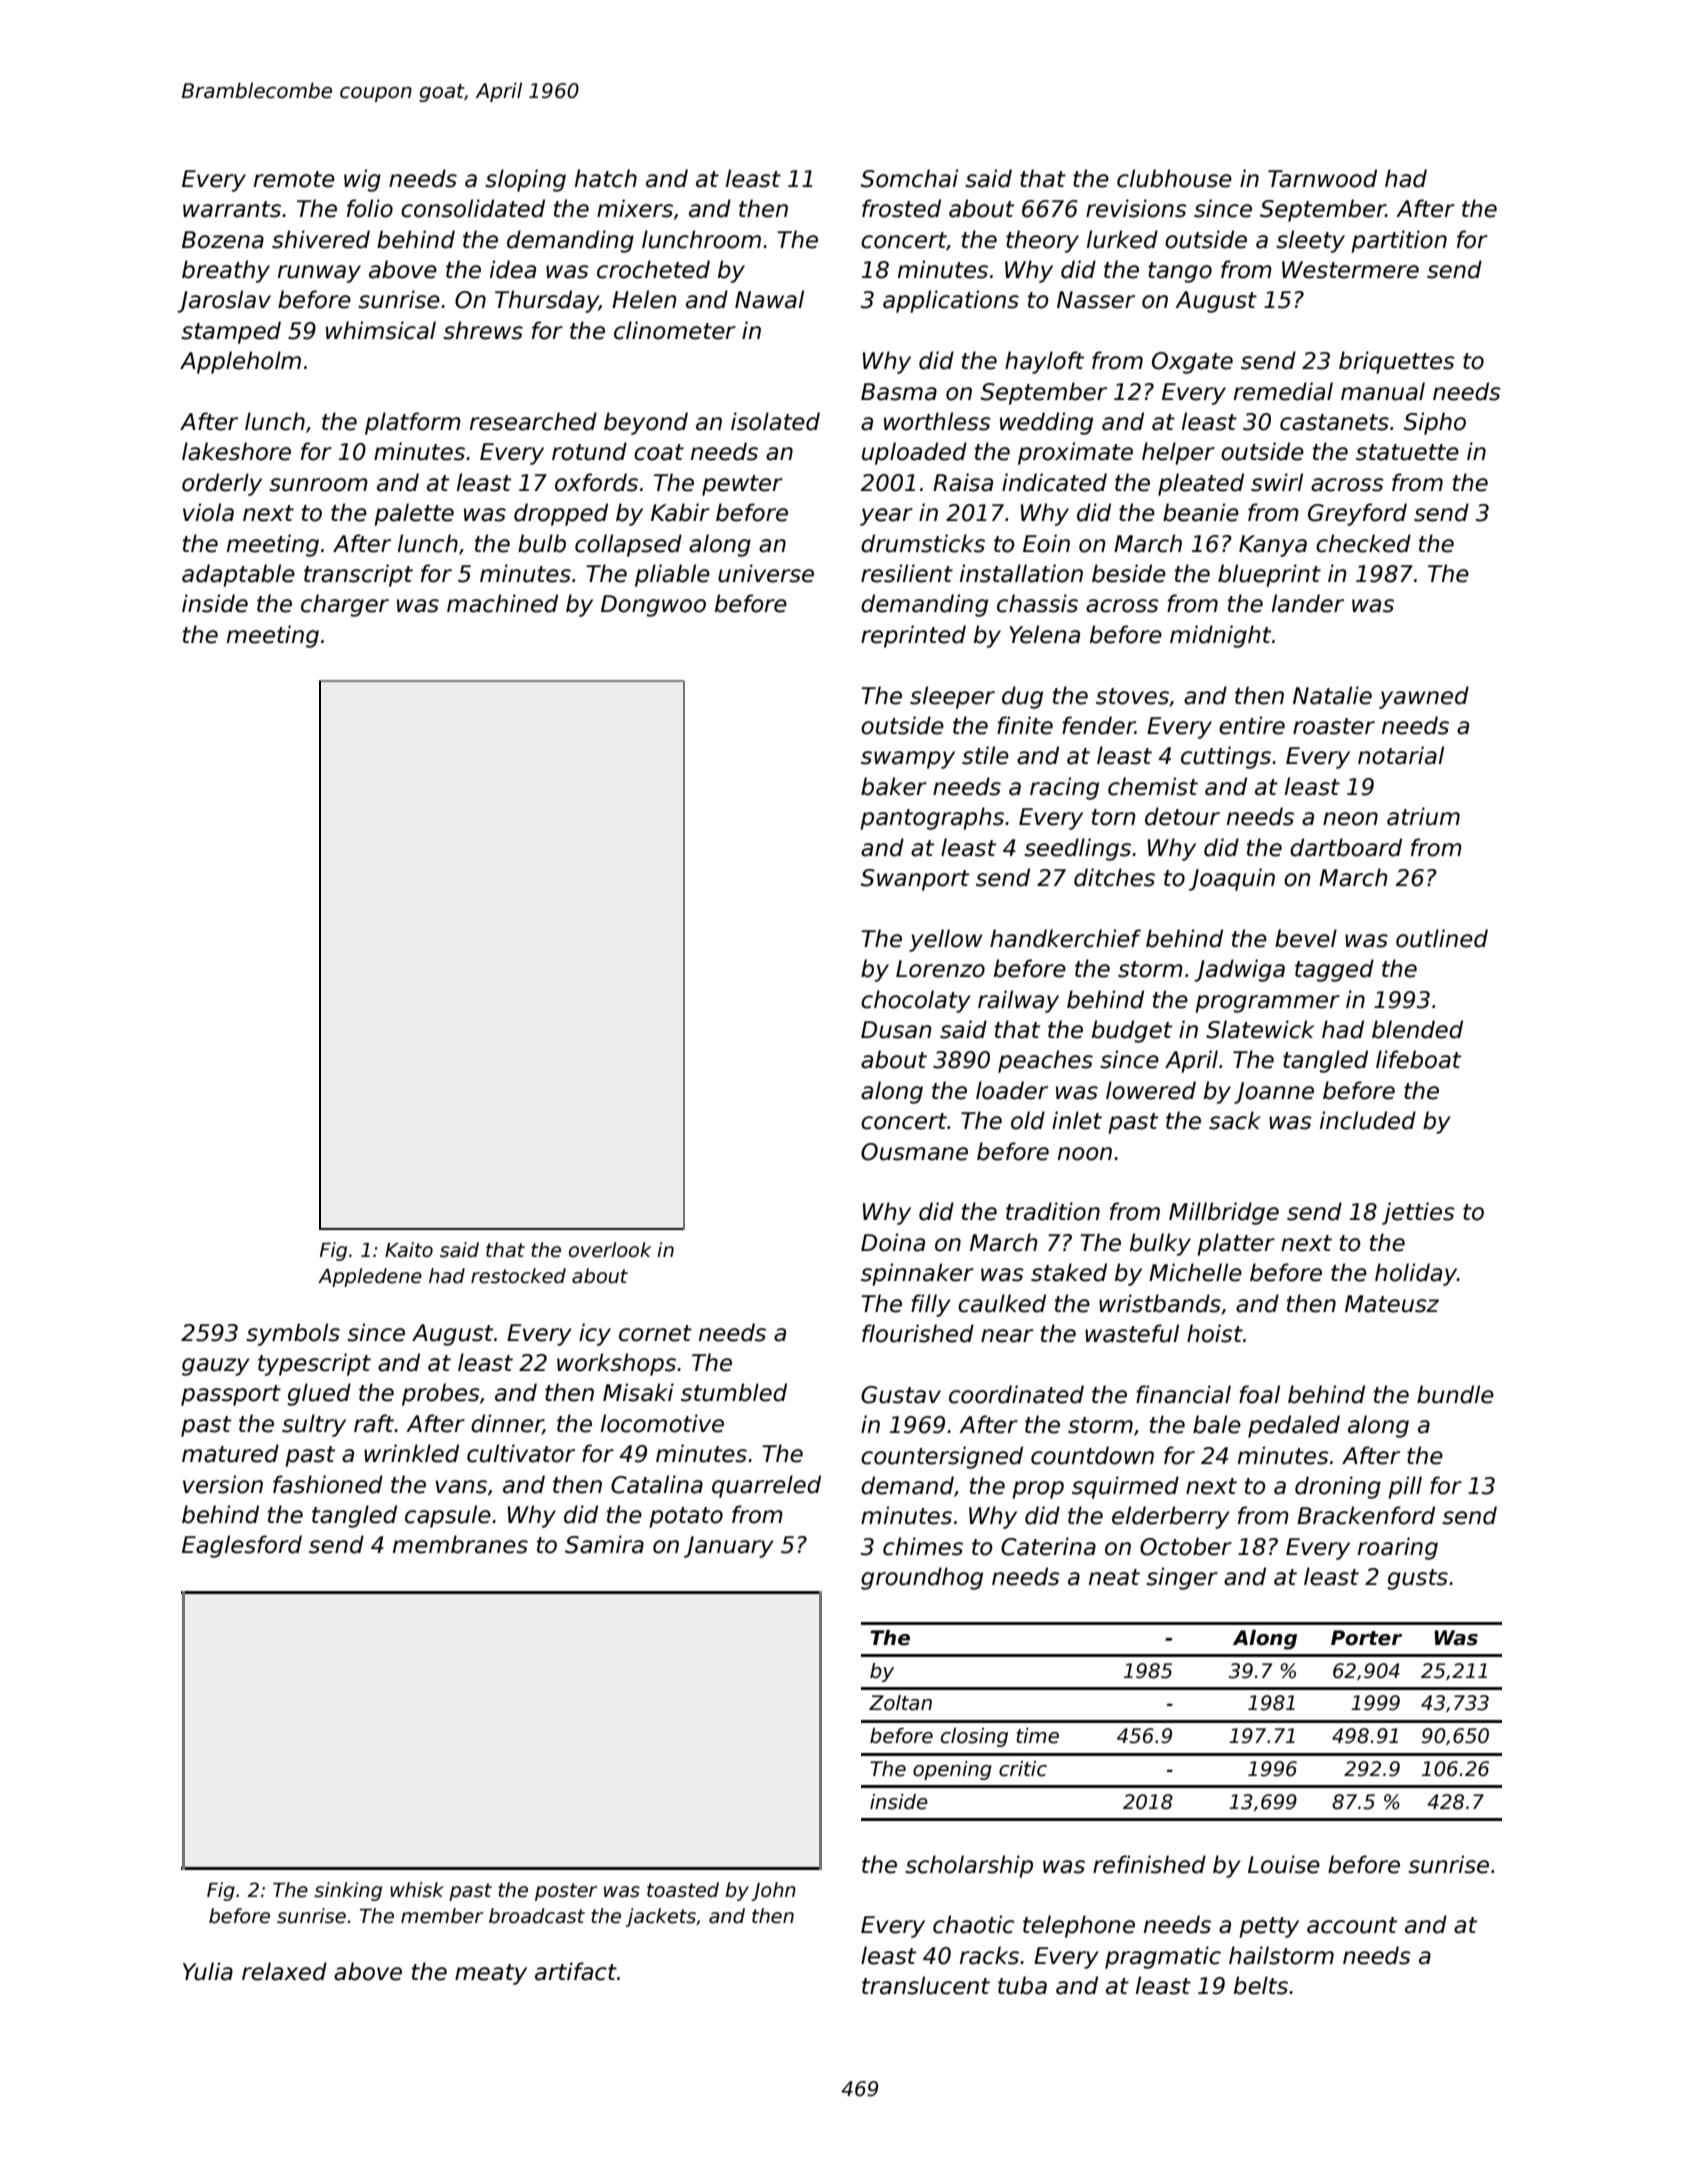 This image has height=2178, width=1683. Describe the element at coordinates (901, 208) in the image. I see `frosted` at that location.
